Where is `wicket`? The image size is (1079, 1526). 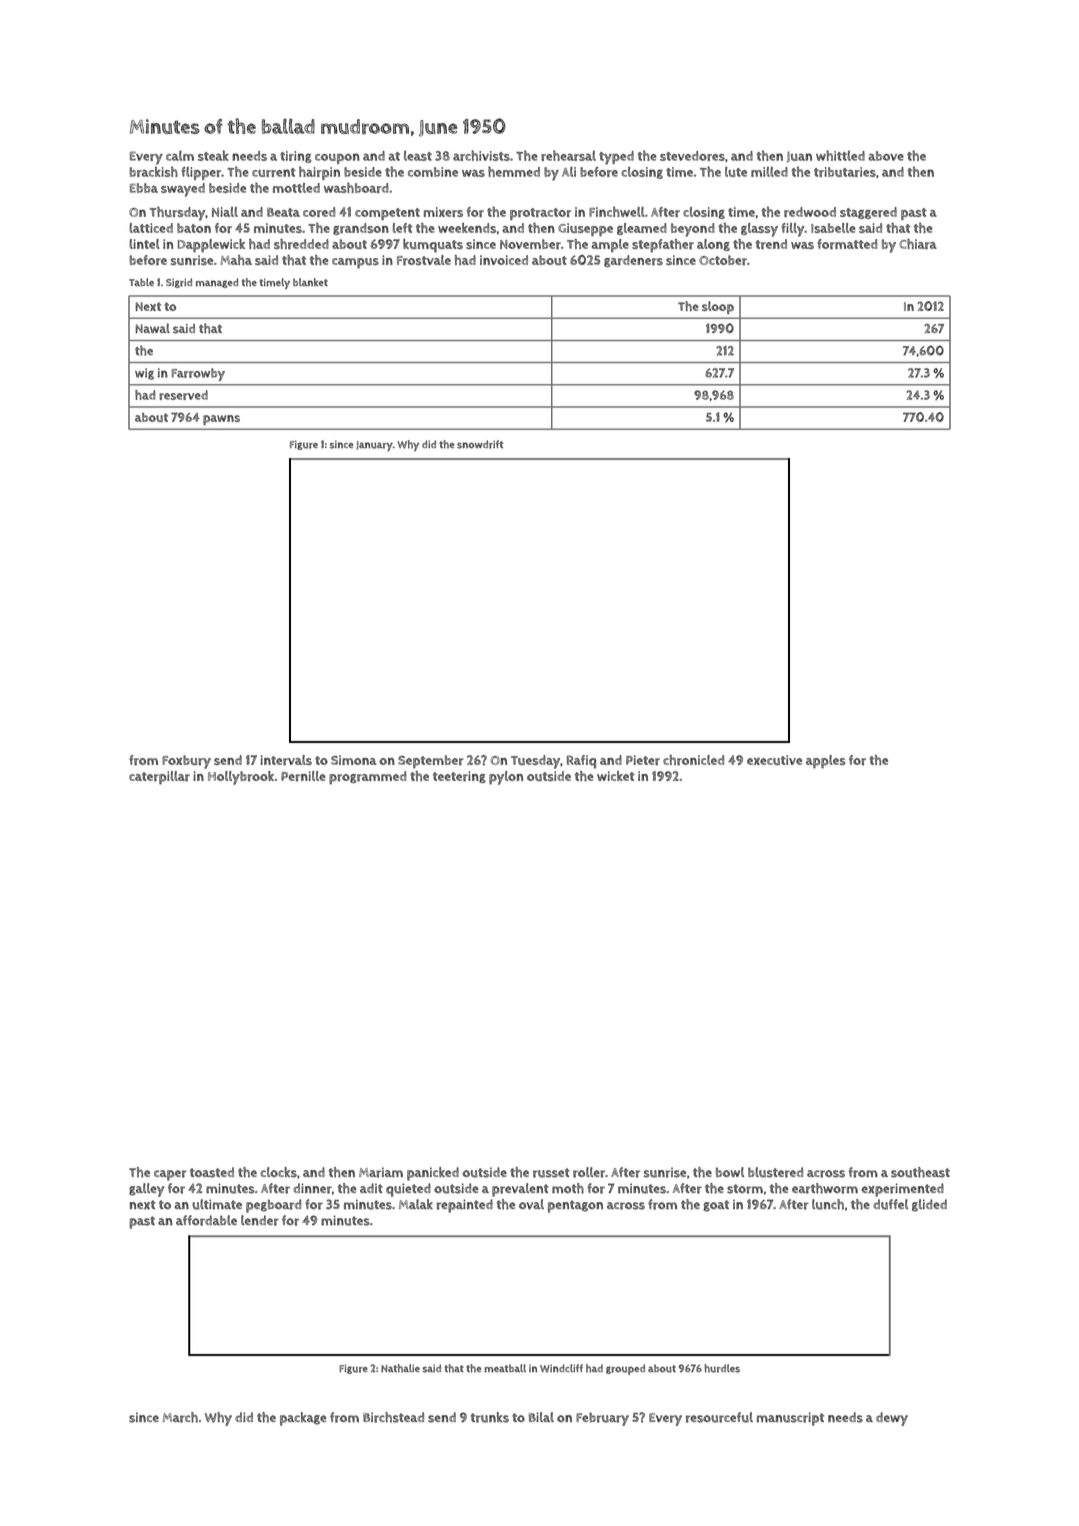
wicket is located at coordinates (616, 776).
